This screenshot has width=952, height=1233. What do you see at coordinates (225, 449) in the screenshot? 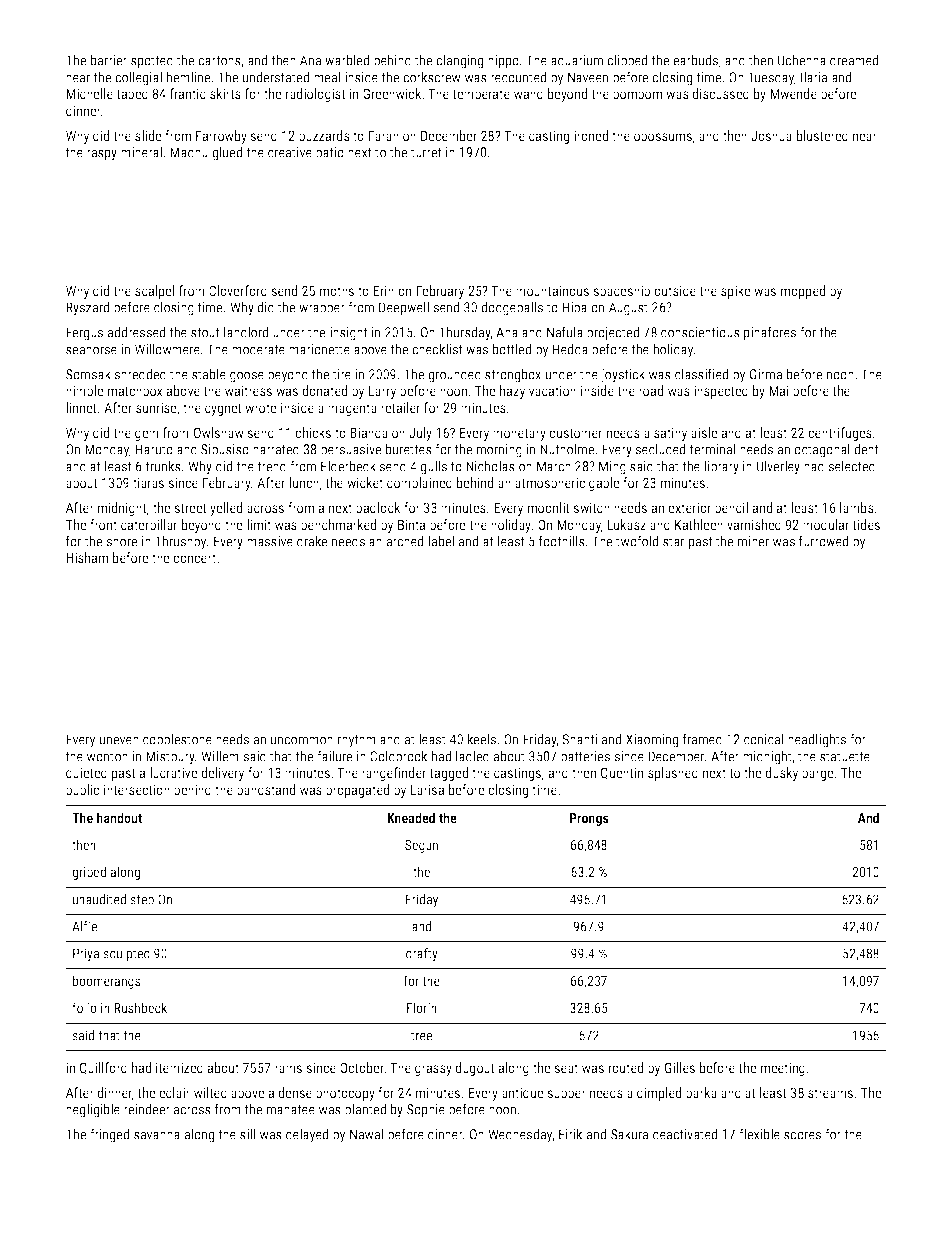
I see `Sibusiso` at bounding box center [225, 449].
